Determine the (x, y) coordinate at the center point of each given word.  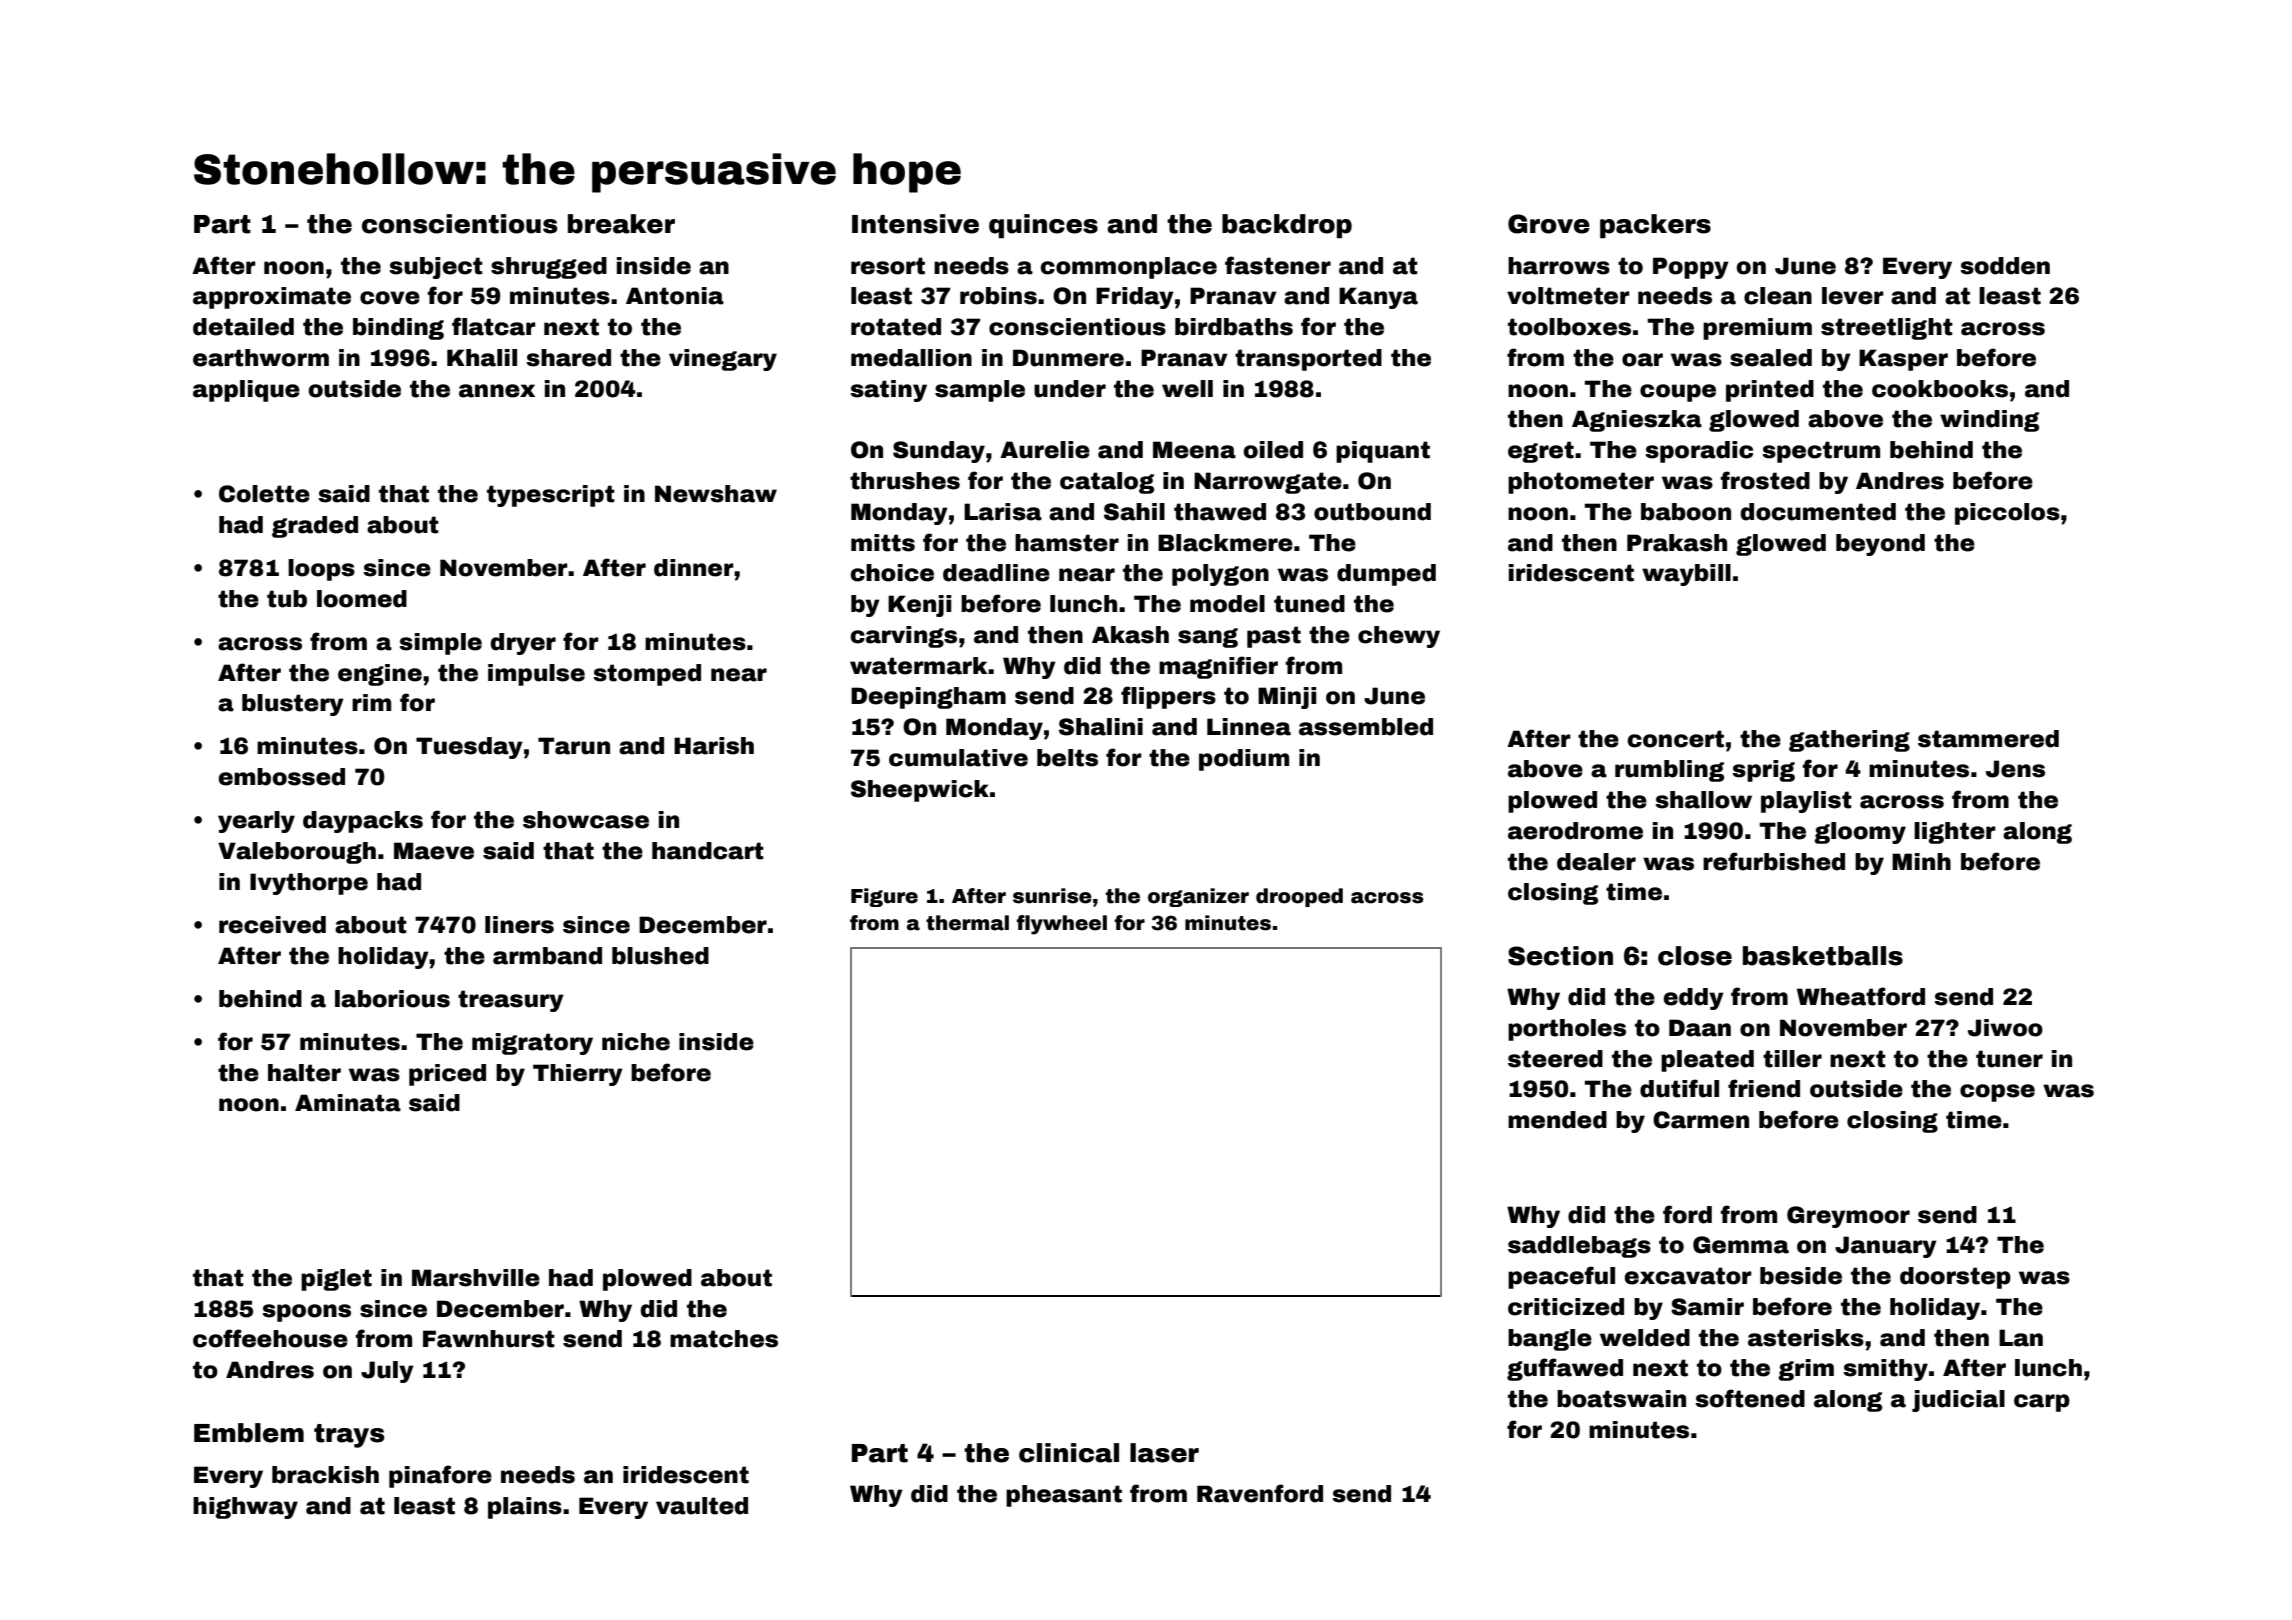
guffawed (1565, 1369)
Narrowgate (1268, 483)
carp (2042, 1403)
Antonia (675, 296)
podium (1244, 760)
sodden (2005, 266)
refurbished (1774, 861)
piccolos (2007, 514)
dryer (523, 644)
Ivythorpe (309, 884)
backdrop (1287, 226)
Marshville (476, 1278)
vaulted (702, 1506)
